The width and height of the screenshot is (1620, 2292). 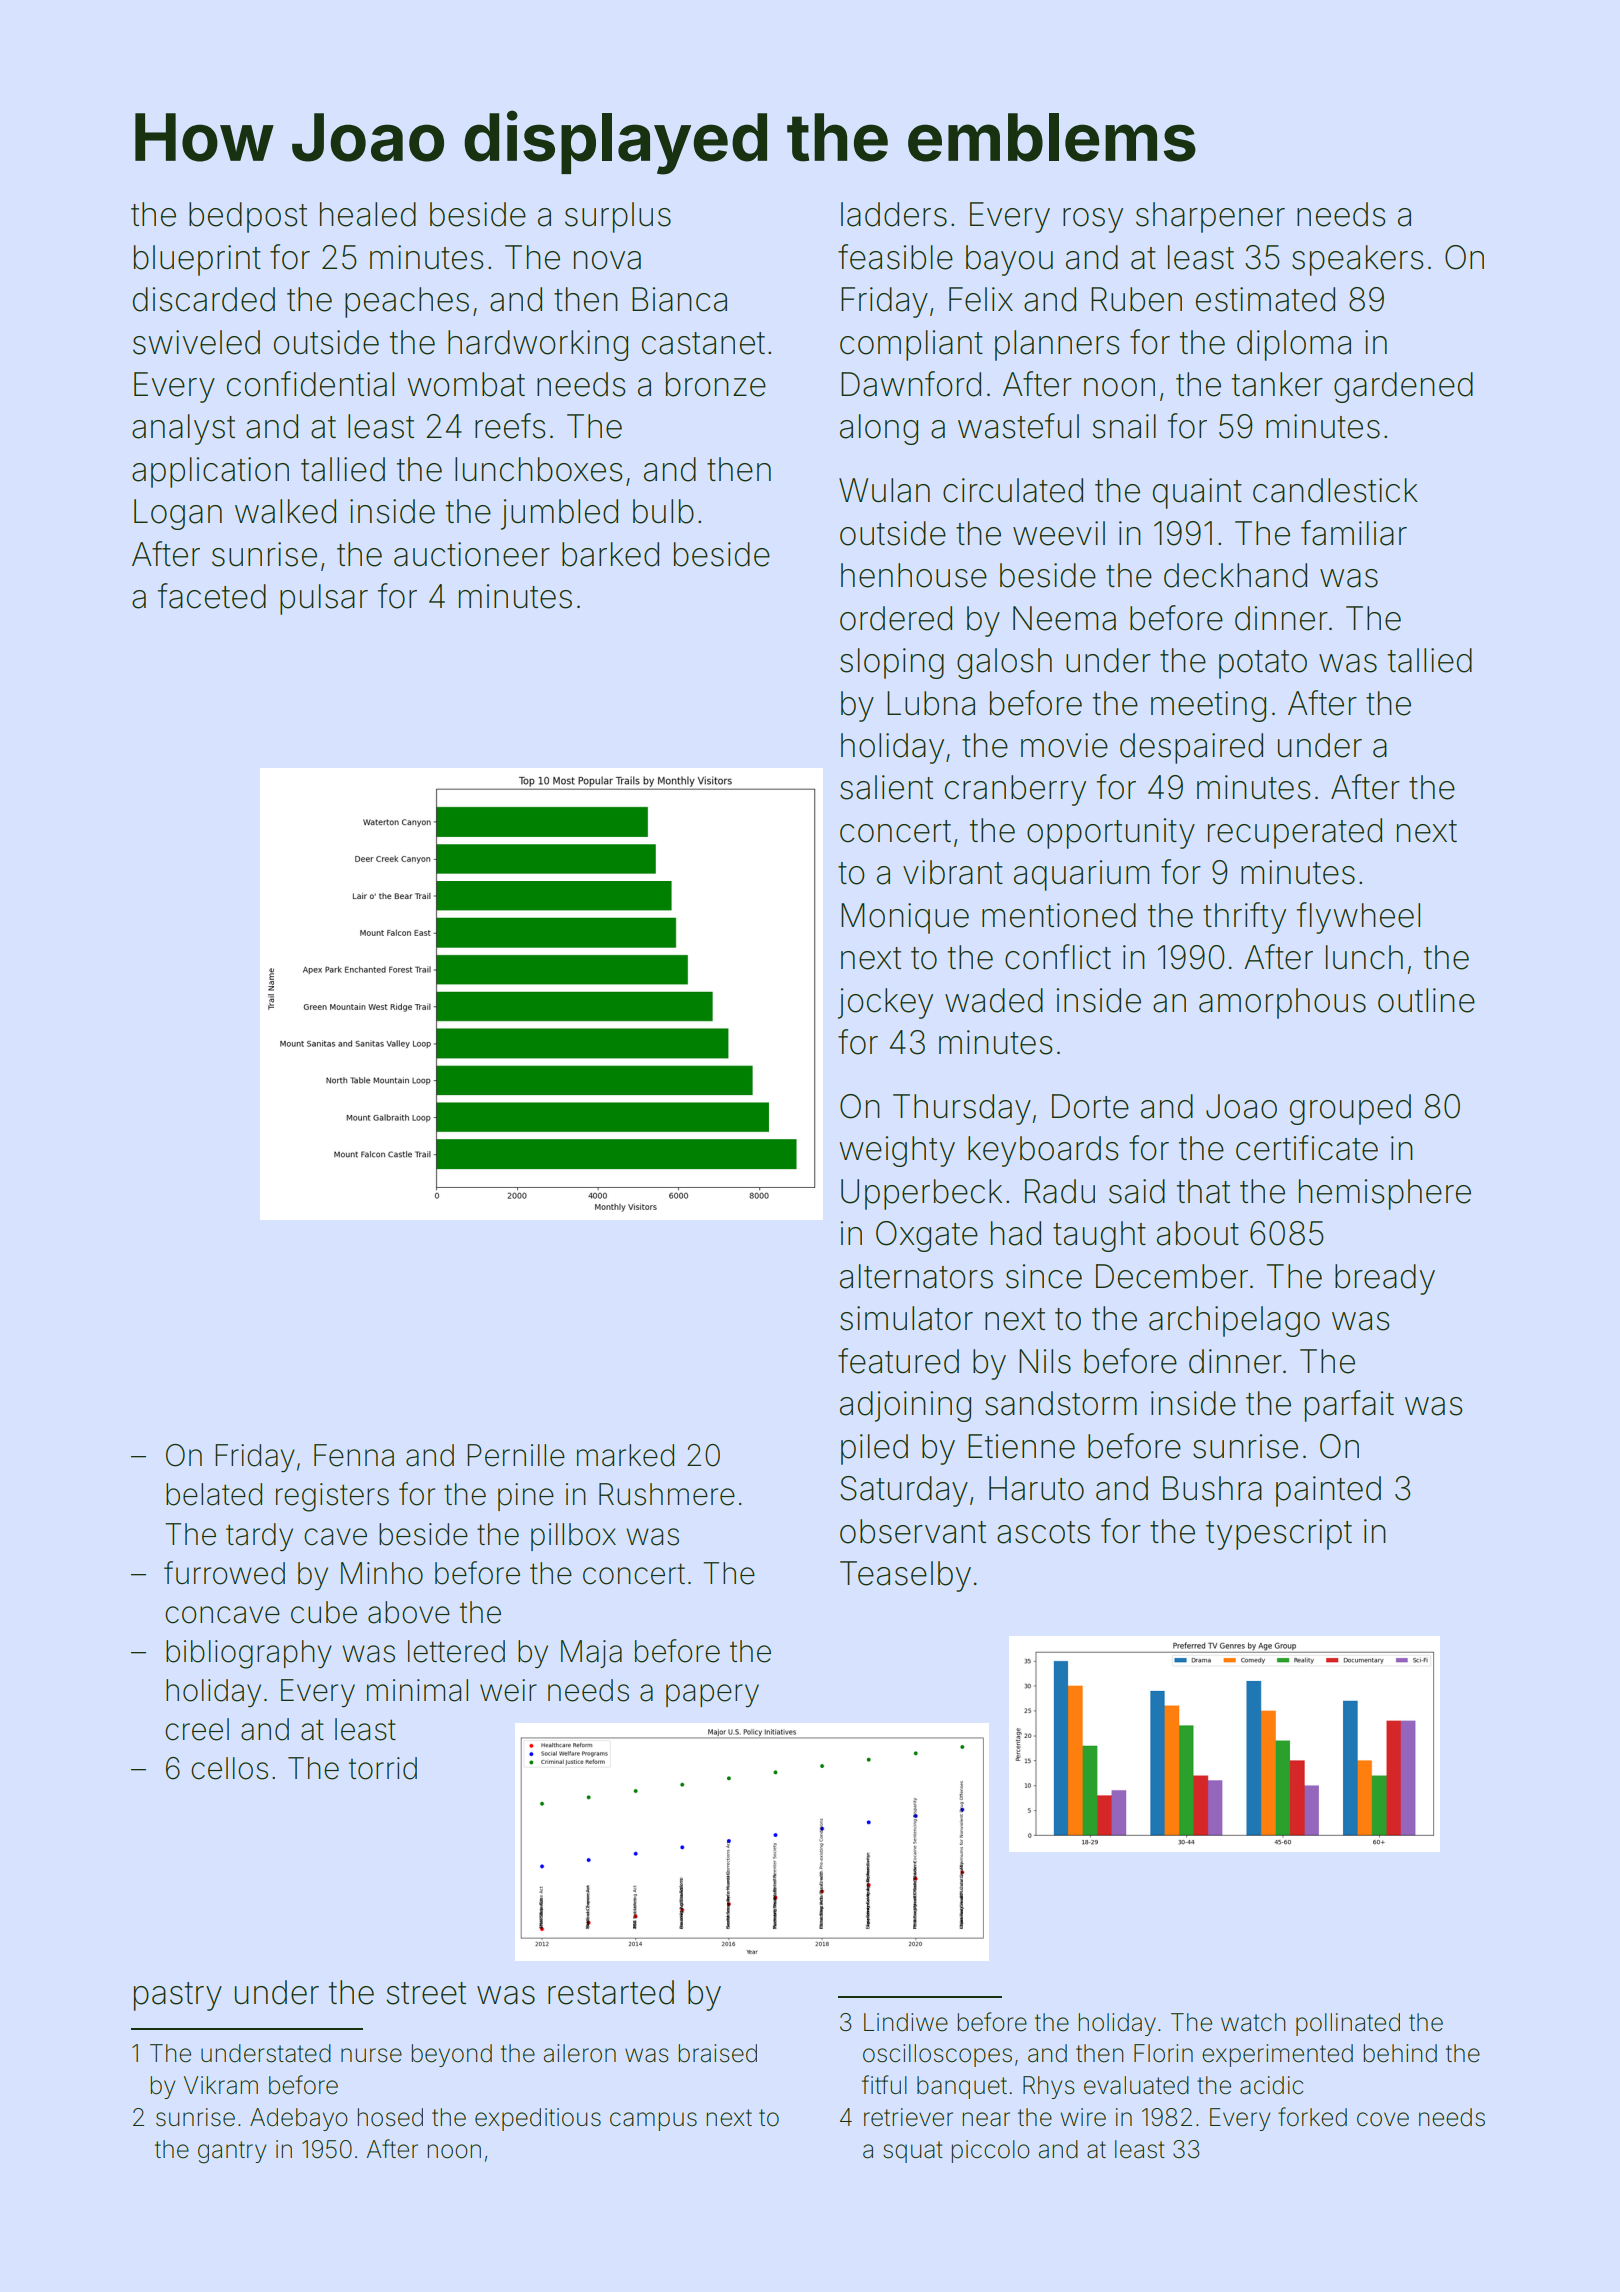 What do you see at coordinates (516, 1455) in the screenshot?
I see `Pernille` at bounding box center [516, 1455].
